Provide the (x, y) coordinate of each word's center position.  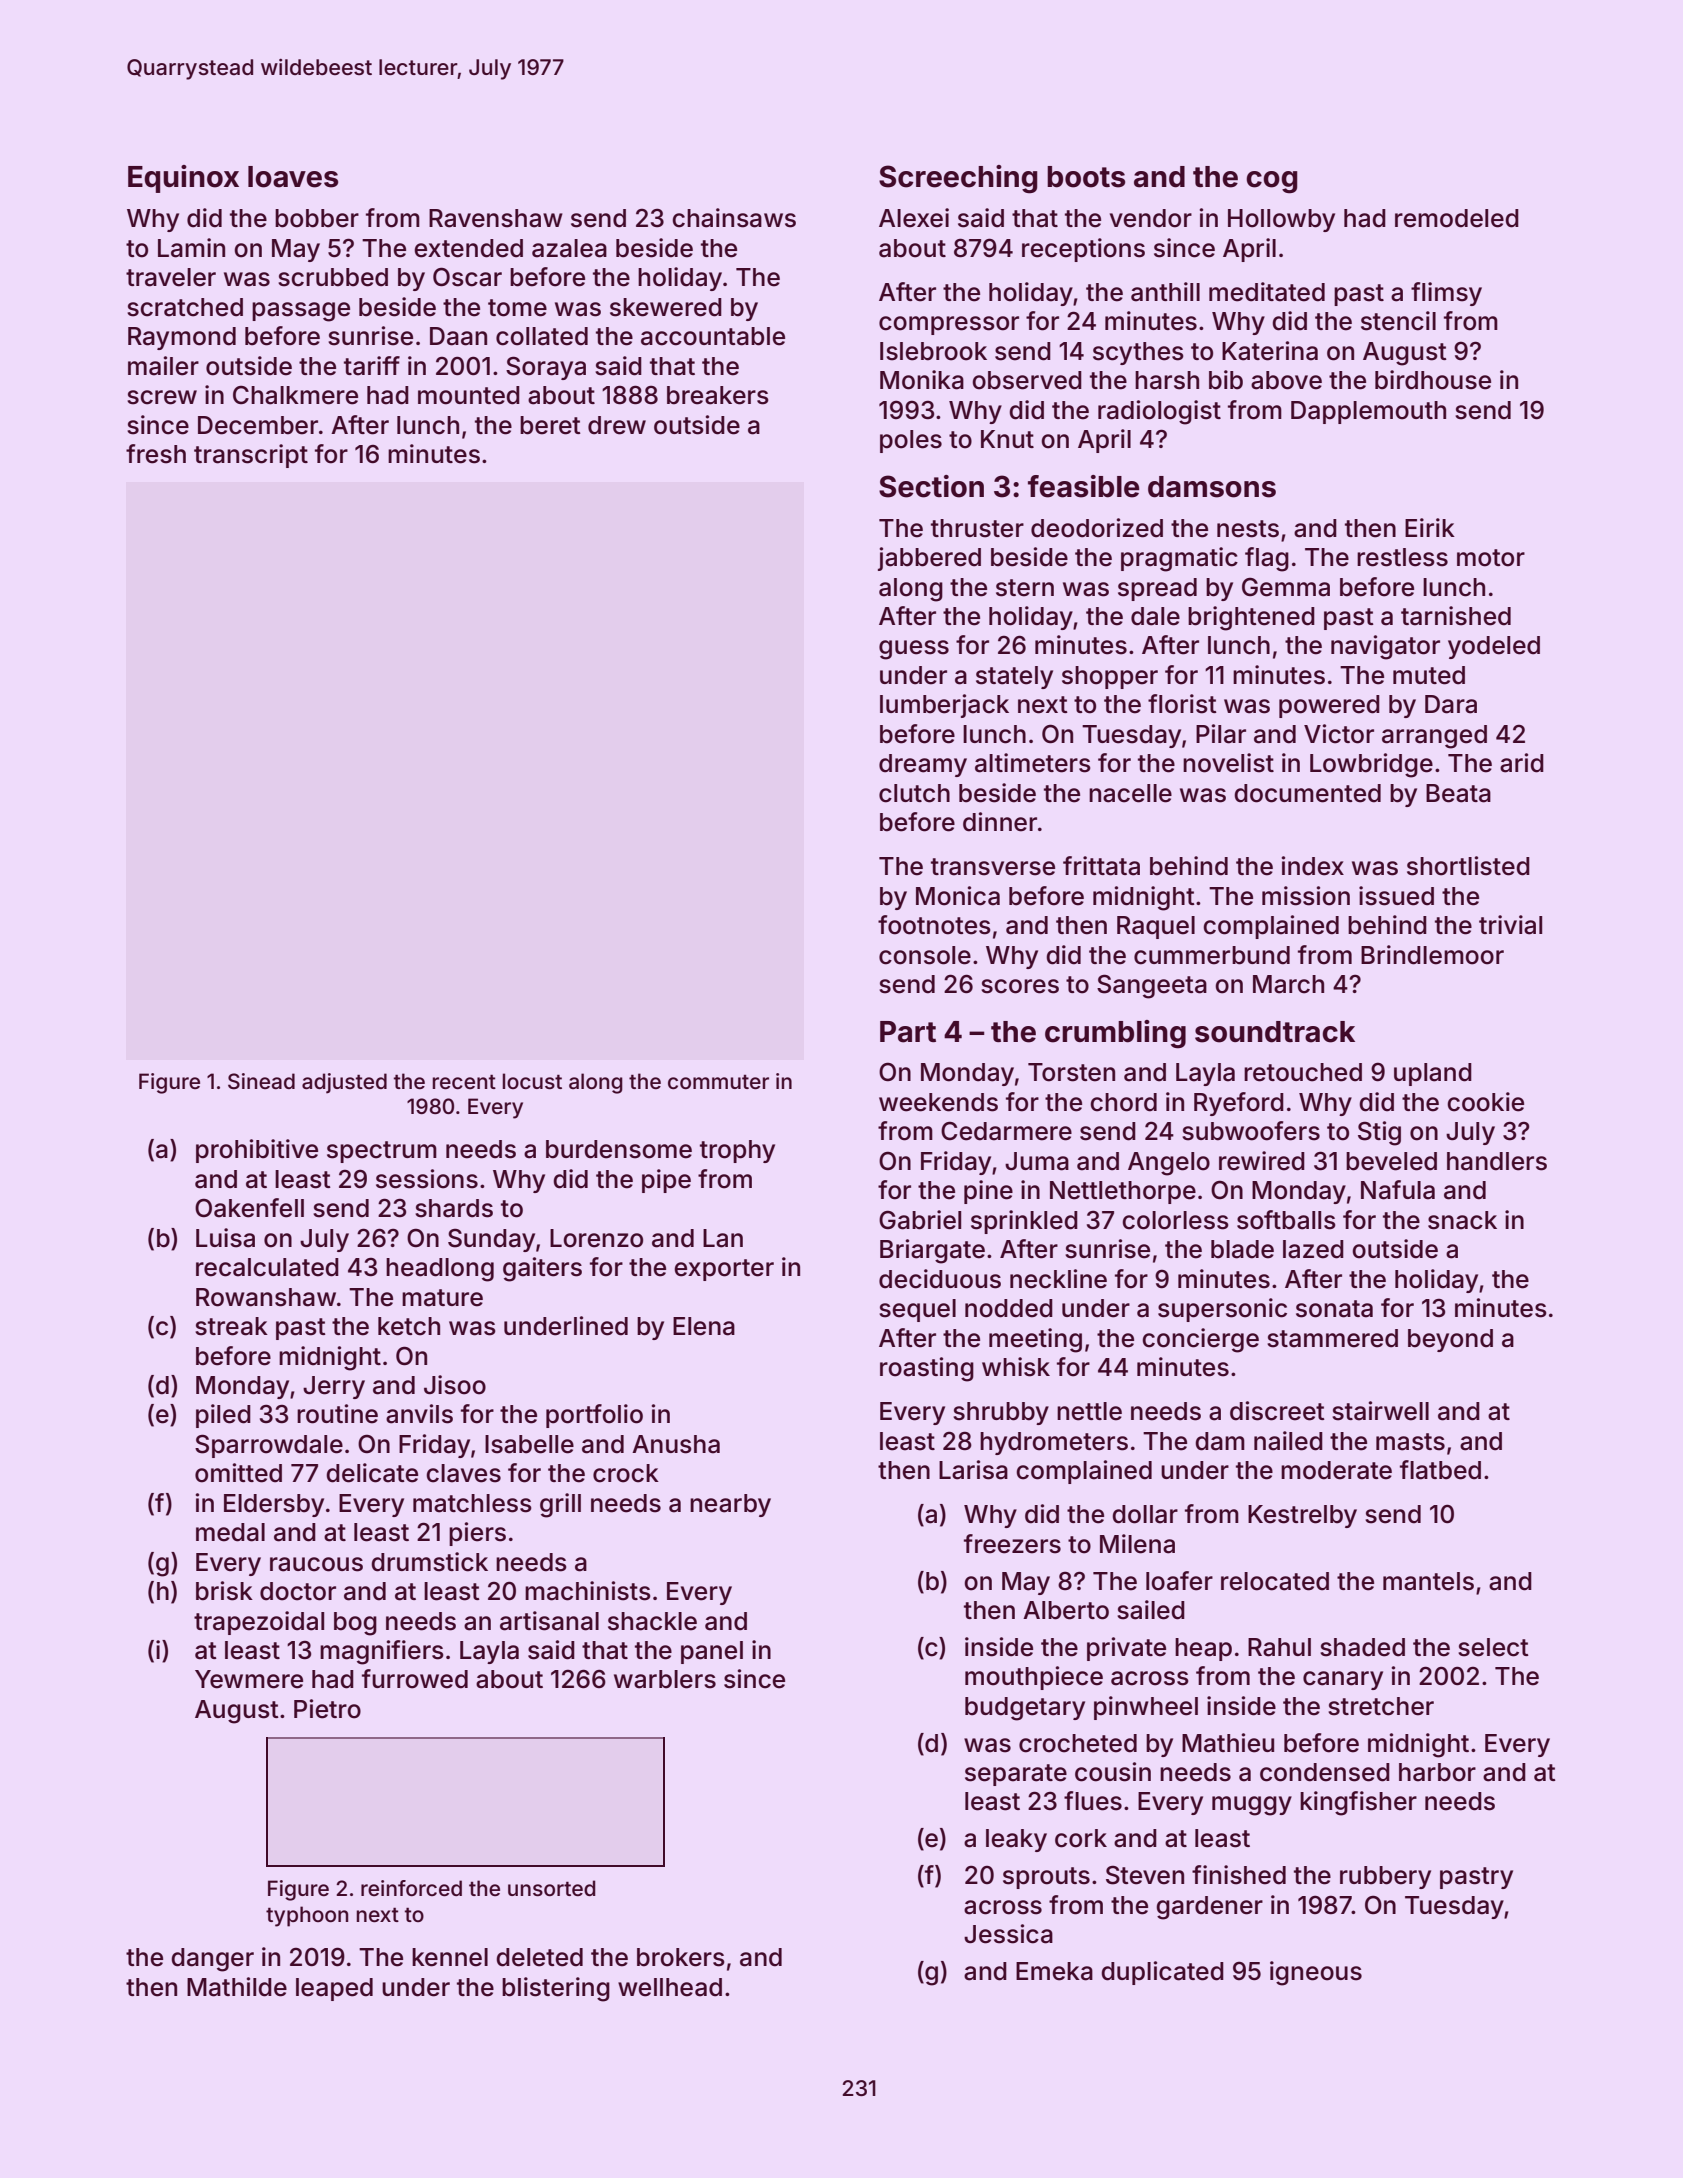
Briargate (932, 1251)
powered (1329, 706)
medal (230, 1532)
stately (1014, 677)
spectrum (382, 1152)
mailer (163, 366)
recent (464, 1082)
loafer (1179, 1581)
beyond (1450, 1340)
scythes (1138, 353)
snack (1462, 1220)
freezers (1012, 1544)
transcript (251, 456)
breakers (718, 395)
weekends (938, 1102)
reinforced (411, 1888)
